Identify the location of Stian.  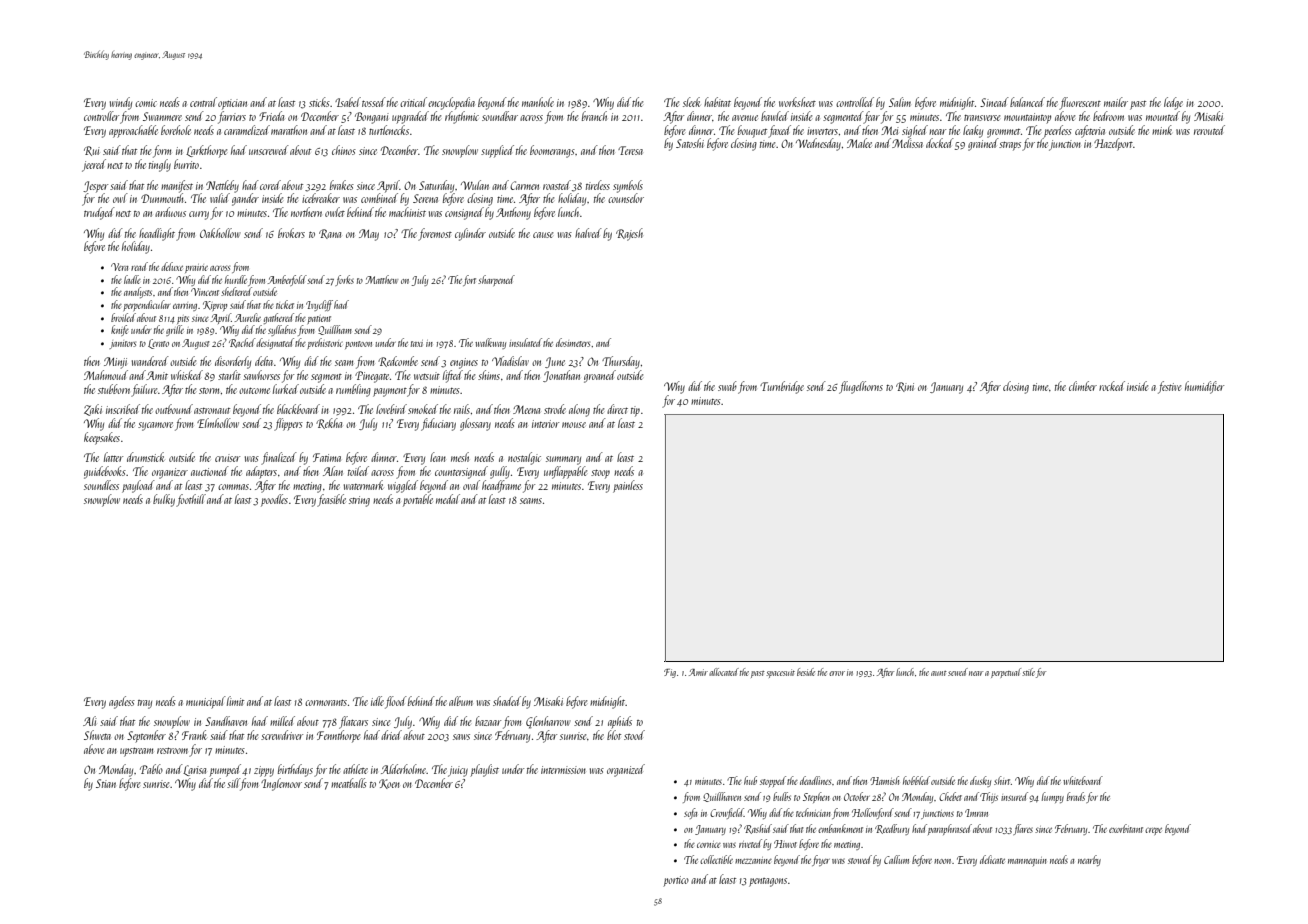
(106, 783).
